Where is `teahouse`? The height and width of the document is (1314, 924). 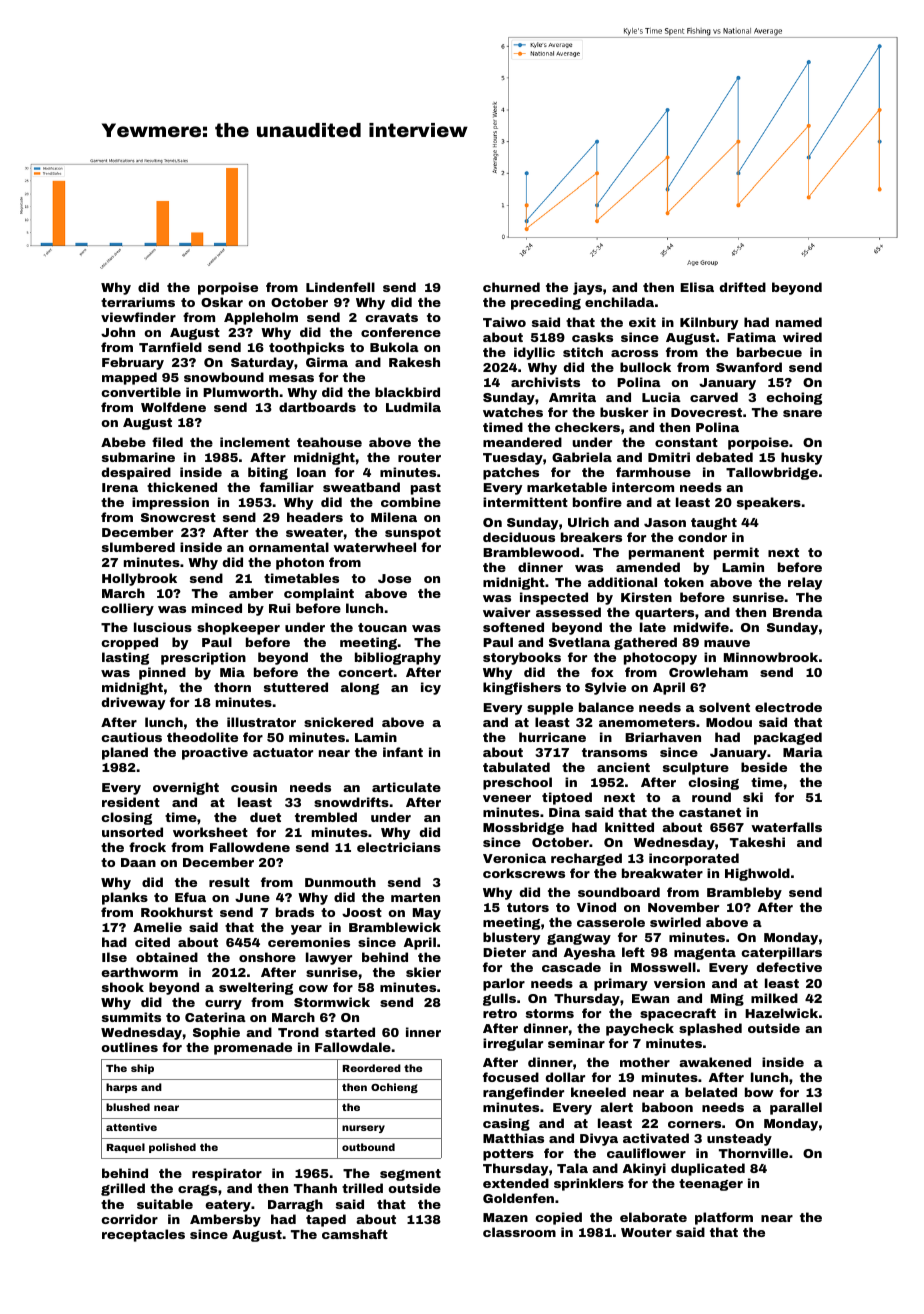 teahouse is located at coordinates (329, 442).
